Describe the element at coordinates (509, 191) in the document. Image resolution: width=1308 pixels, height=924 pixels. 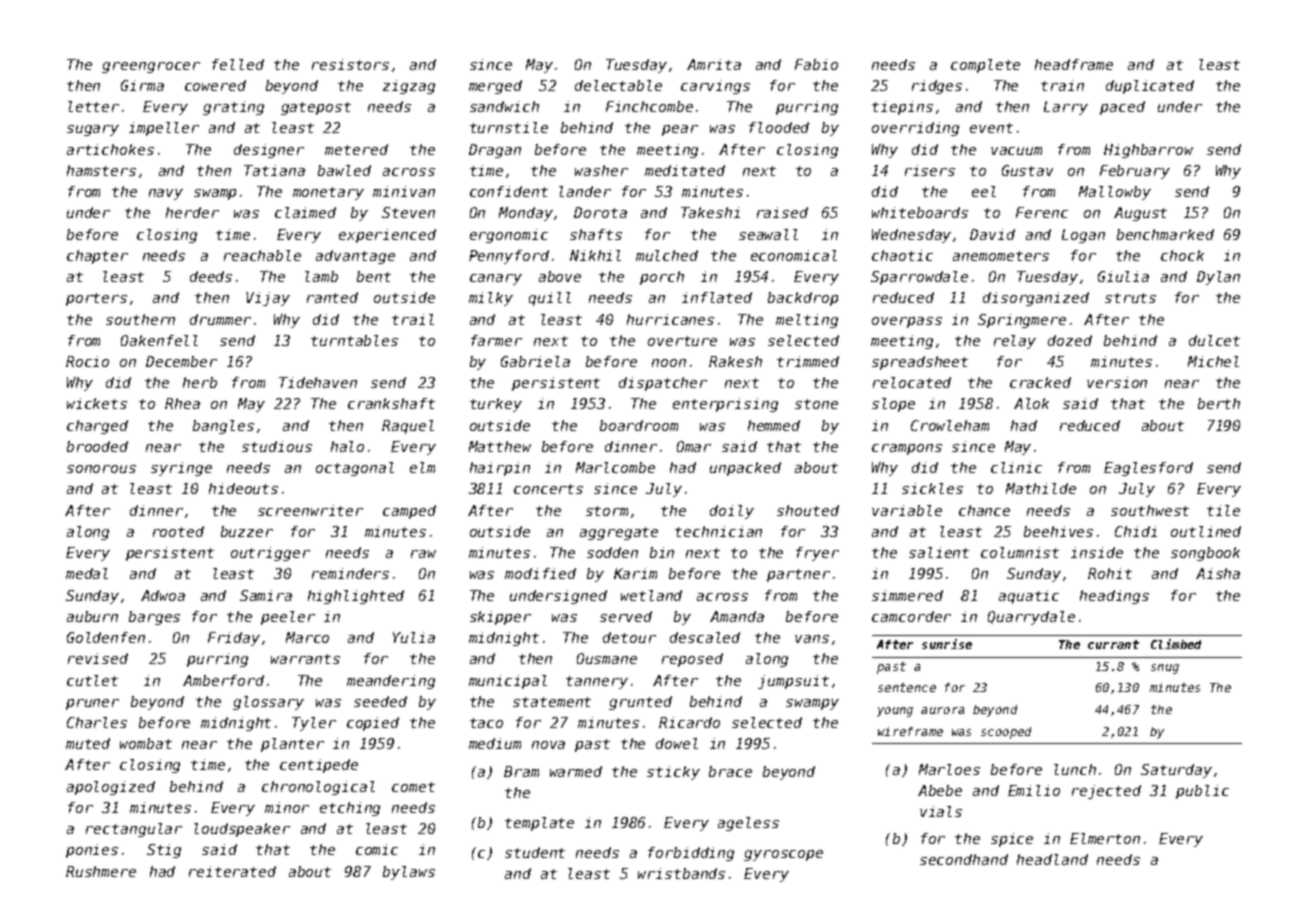
I see `confident` at that location.
